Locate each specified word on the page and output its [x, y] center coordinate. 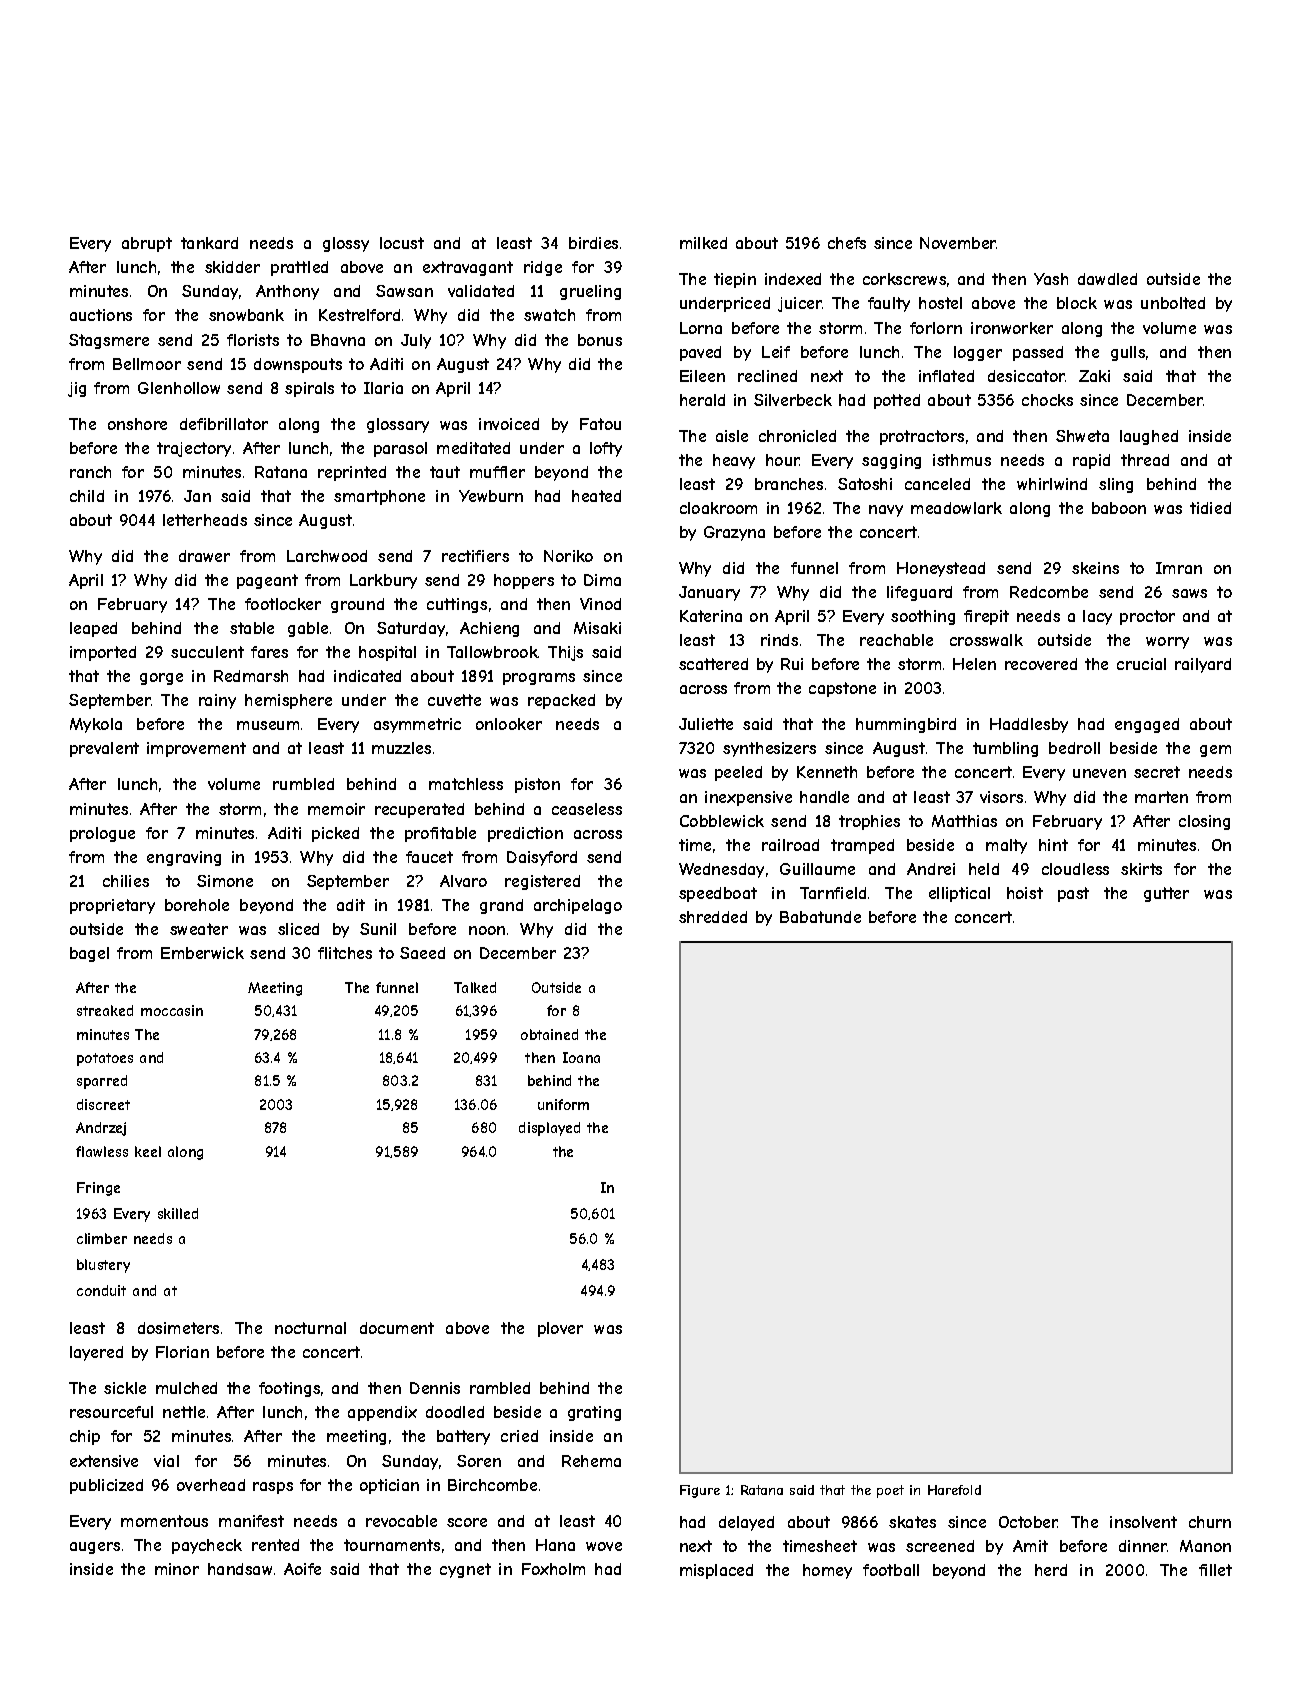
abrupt [147, 244]
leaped [93, 629]
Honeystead [941, 569]
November [958, 243]
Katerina [711, 616]
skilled [178, 1213]
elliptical [959, 894]
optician [389, 1486]
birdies [593, 243]
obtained [549, 1034]
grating [594, 1413]
